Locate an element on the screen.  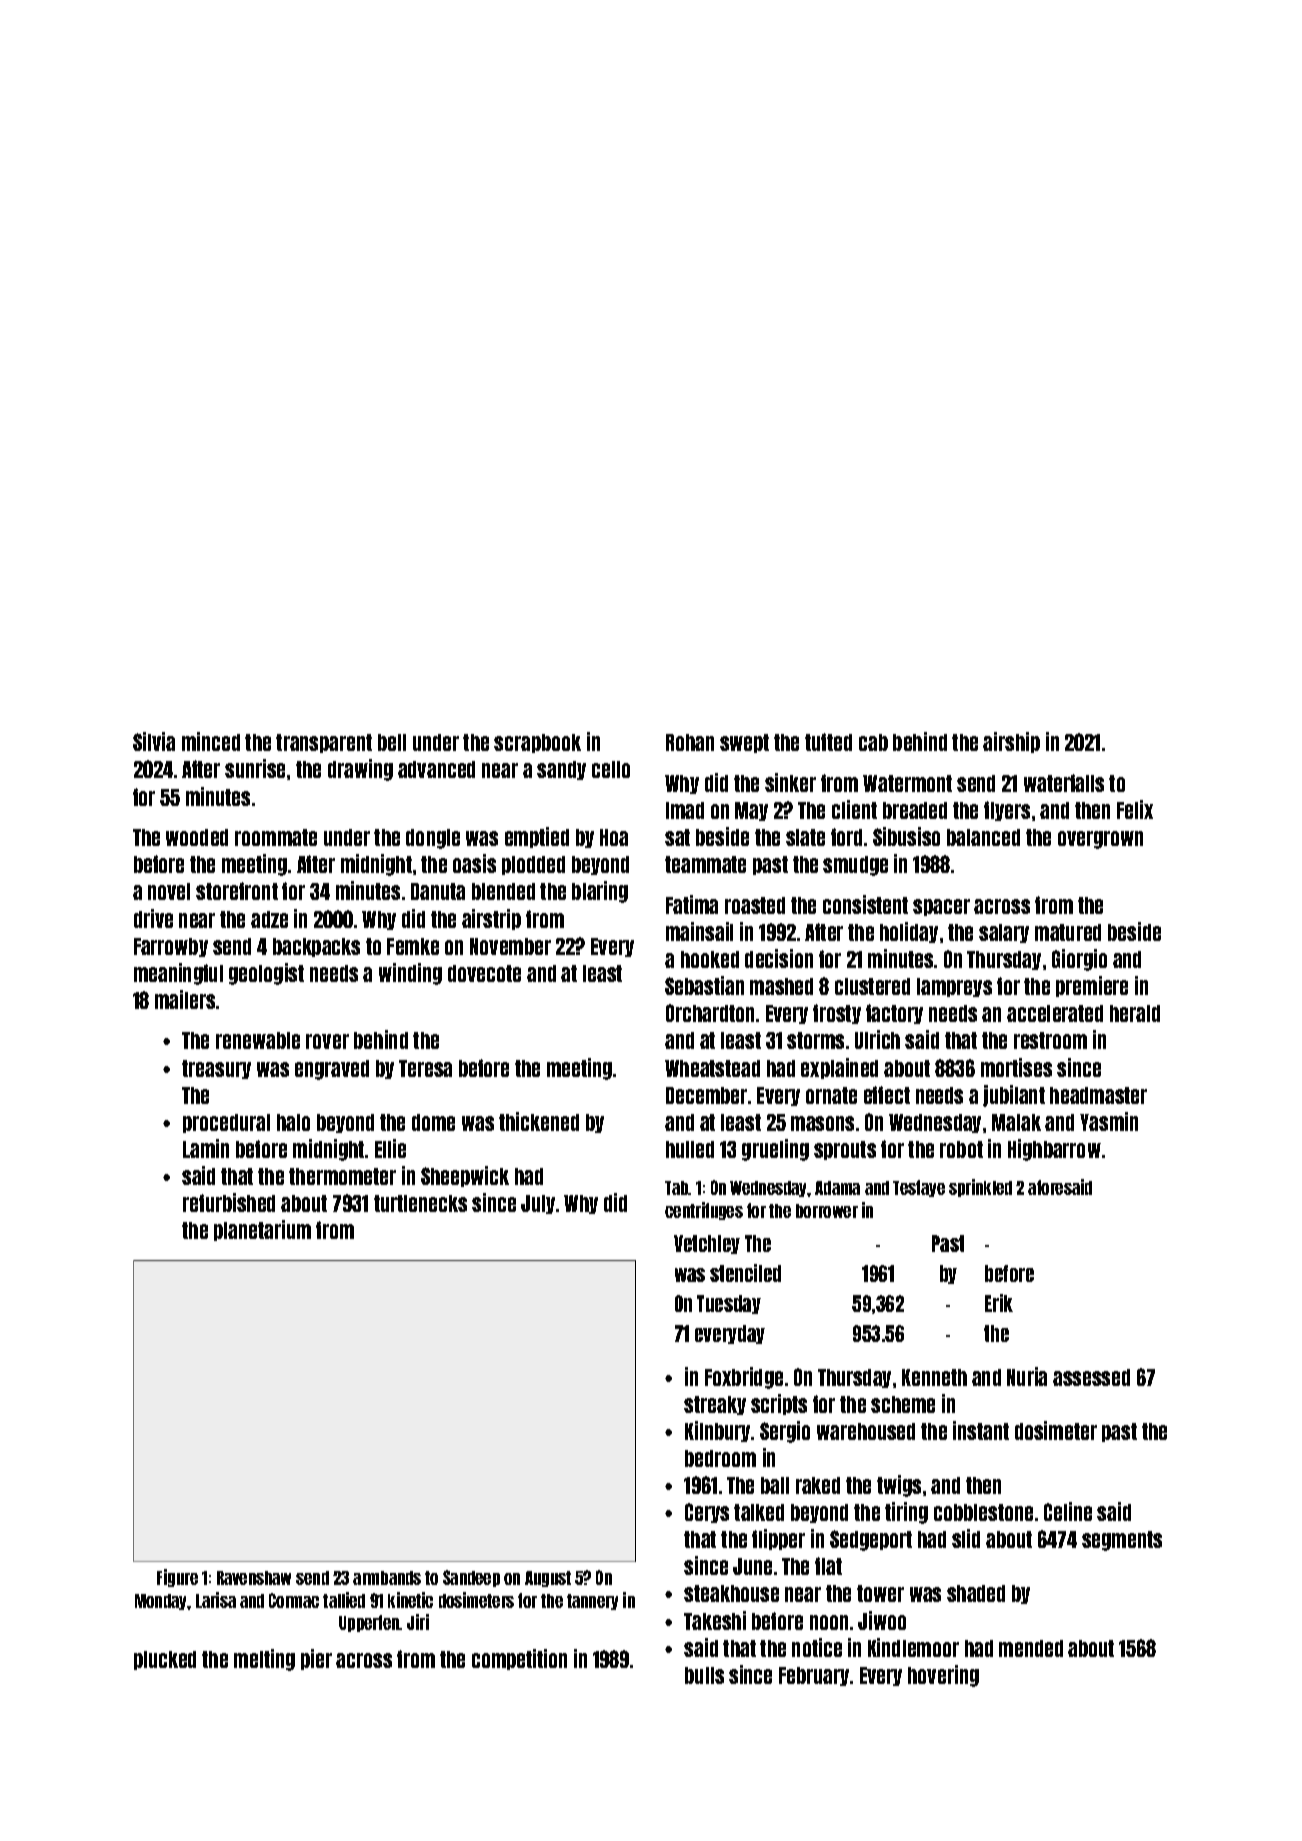
swept is located at coordinates (744, 743).
